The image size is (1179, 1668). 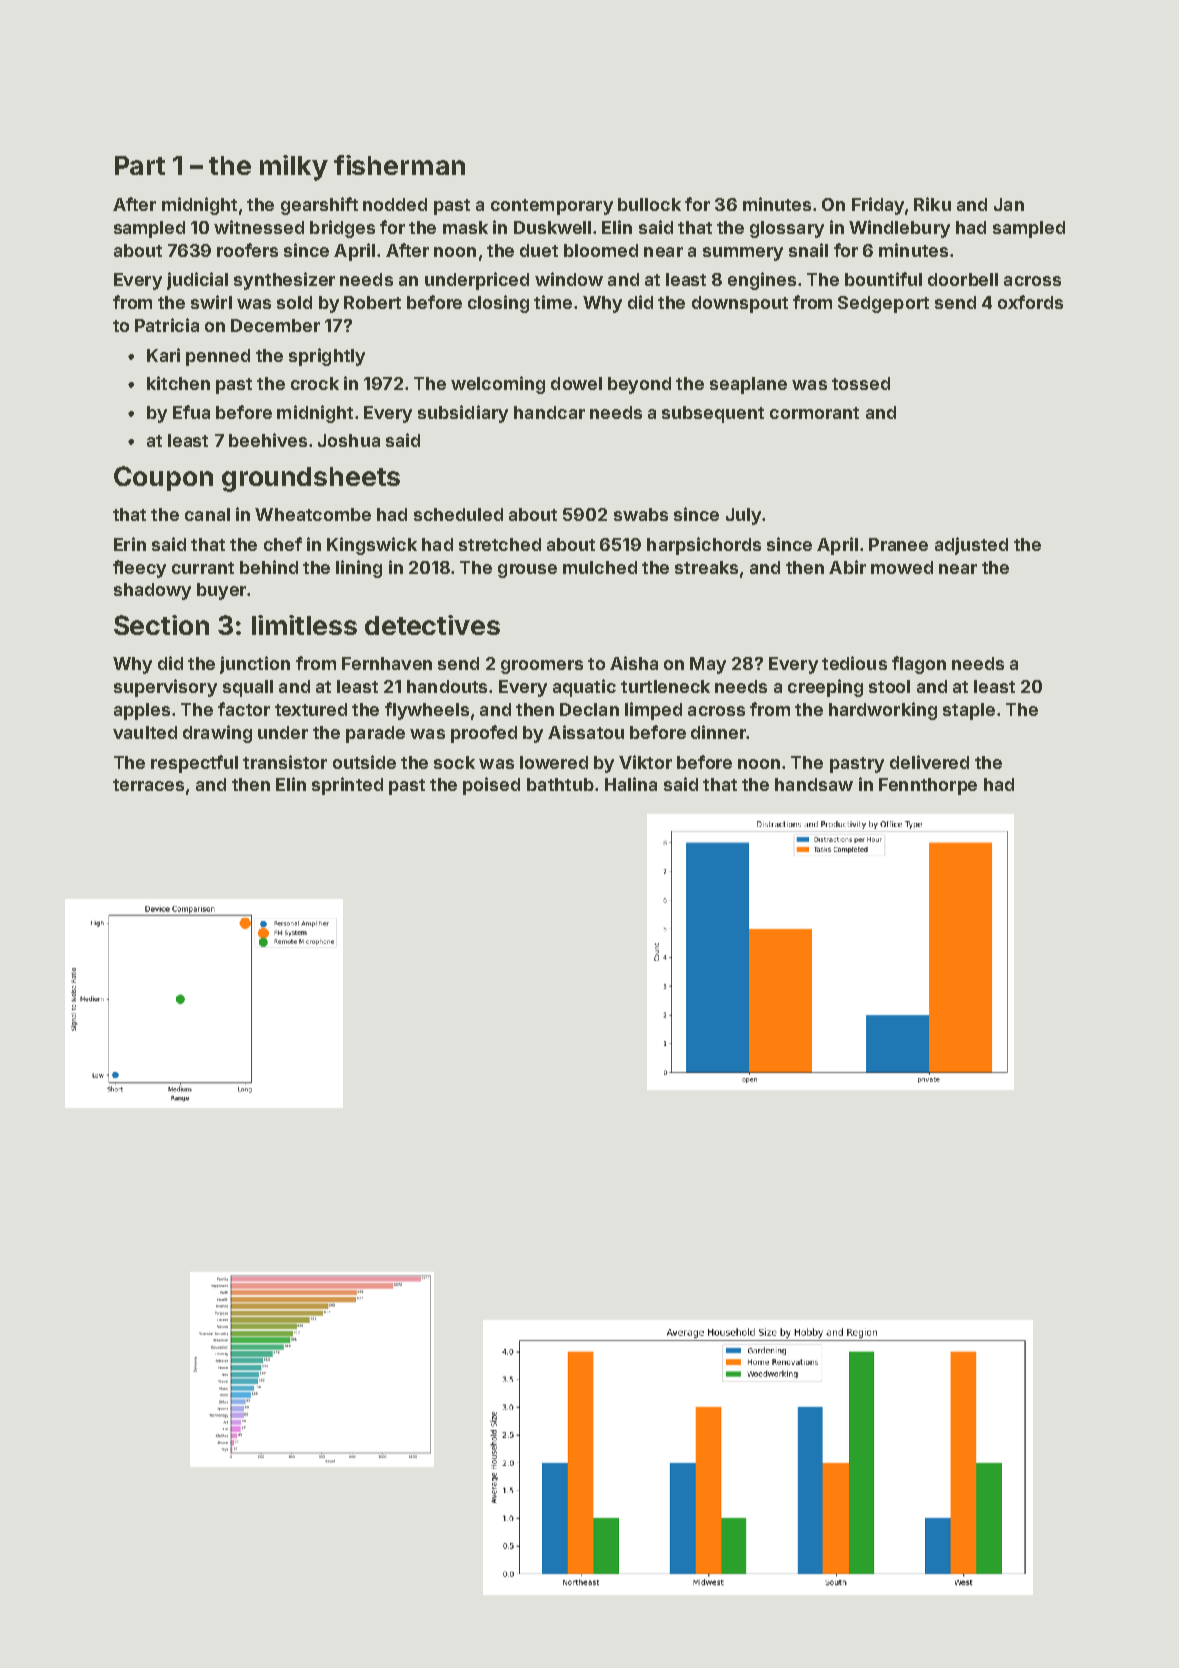 I want to click on tossed, so click(x=861, y=383).
